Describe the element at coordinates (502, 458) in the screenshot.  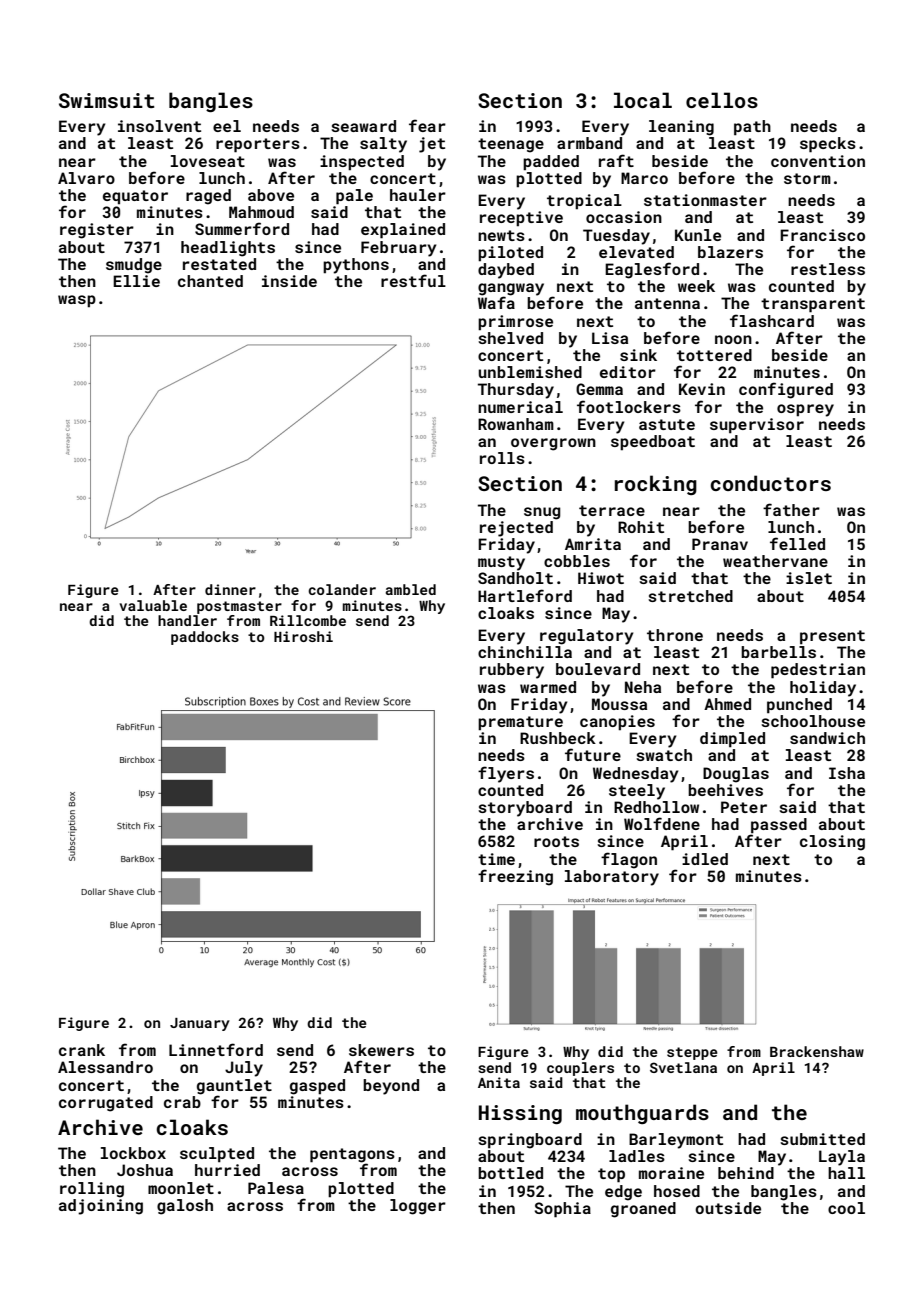
I see `rolls` at that location.
